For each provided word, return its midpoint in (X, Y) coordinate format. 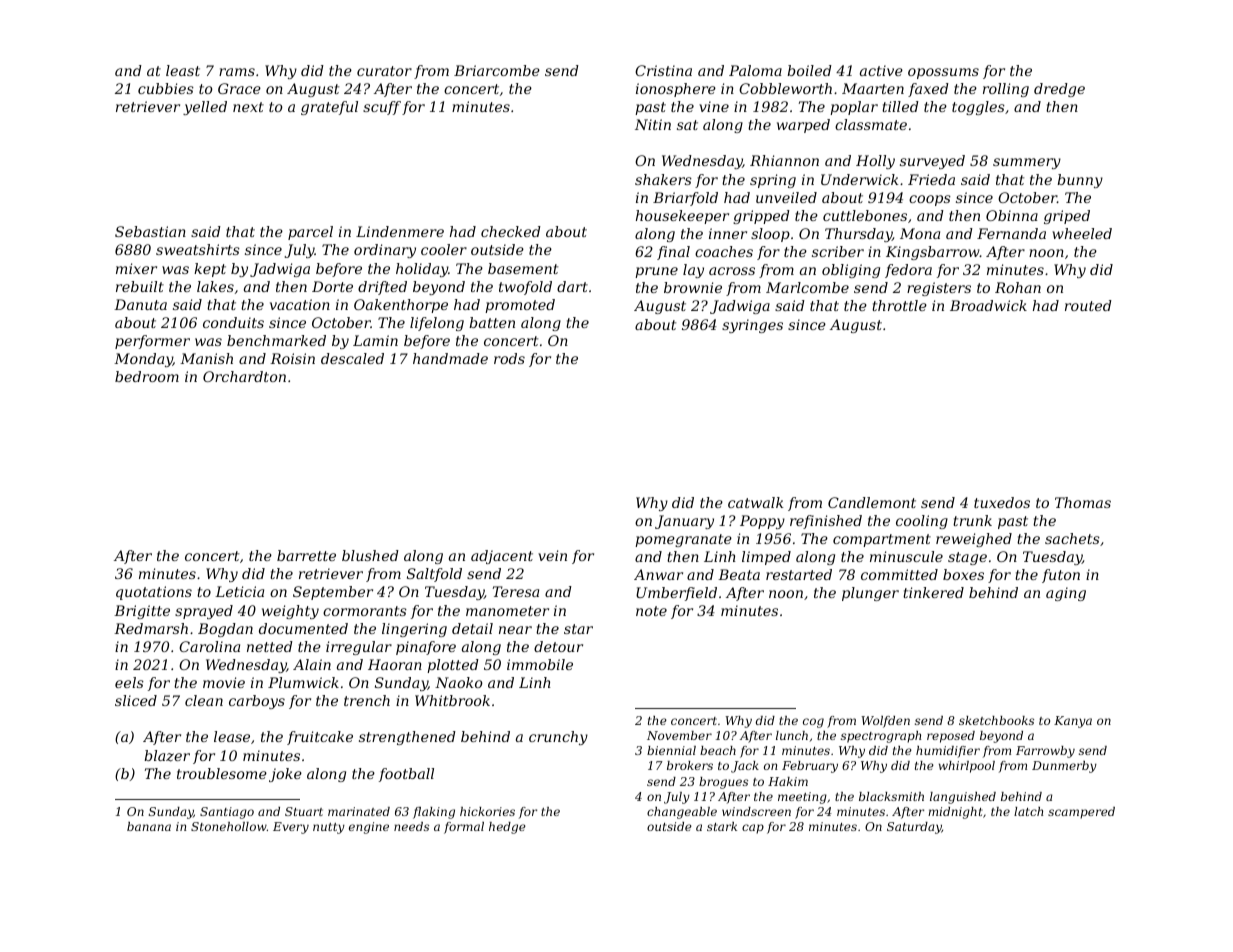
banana (149, 826)
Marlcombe (807, 287)
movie (224, 682)
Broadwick (988, 305)
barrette (306, 555)
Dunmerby (1064, 767)
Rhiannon (784, 160)
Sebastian (150, 231)
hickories (487, 811)
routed (1088, 305)
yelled (205, 108)
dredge (1059, 90)
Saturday (914, 828)
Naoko (459, 682)
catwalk (755, 502)
